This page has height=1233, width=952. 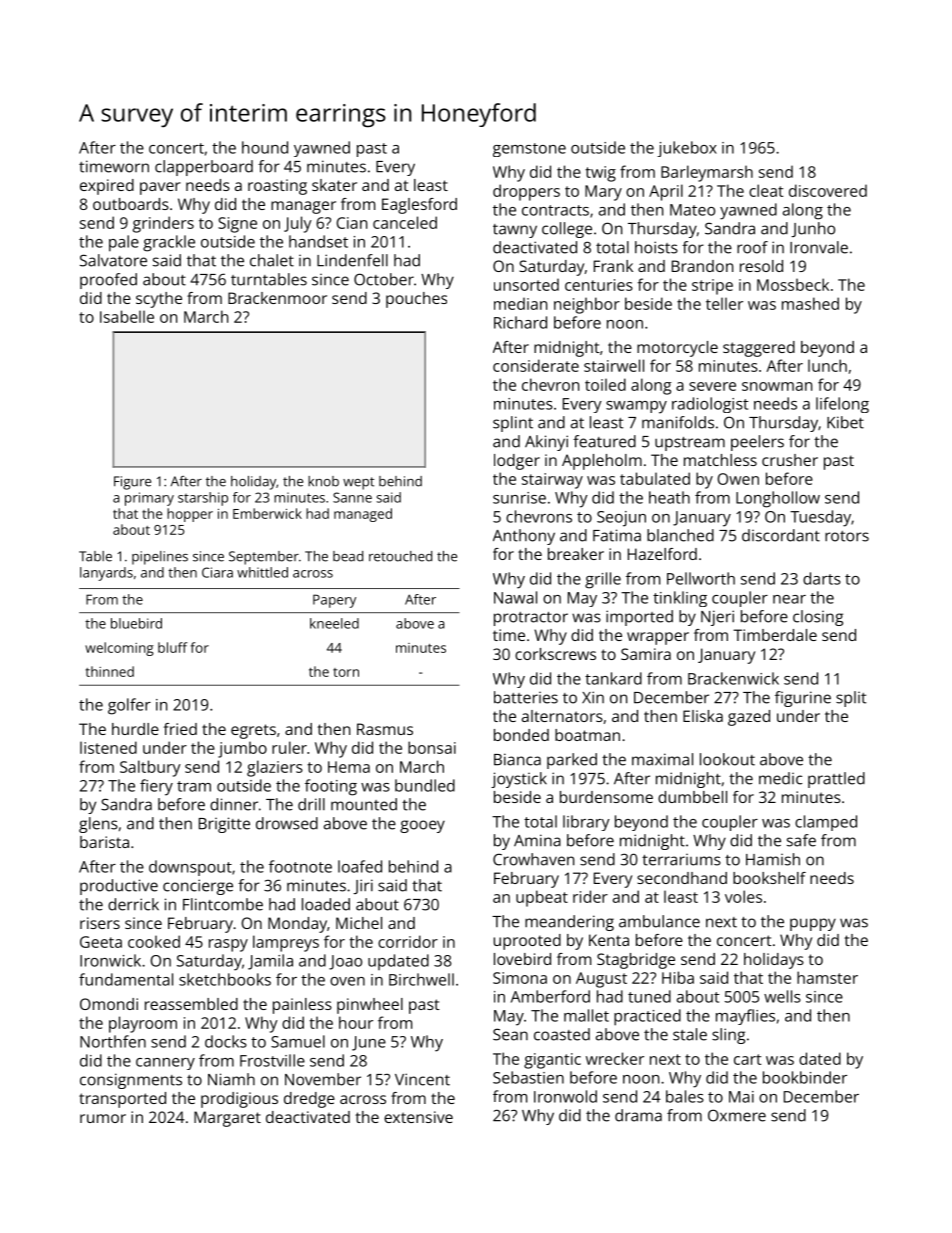 I want to click on Ironwold, so click(x=565, y=1096).
